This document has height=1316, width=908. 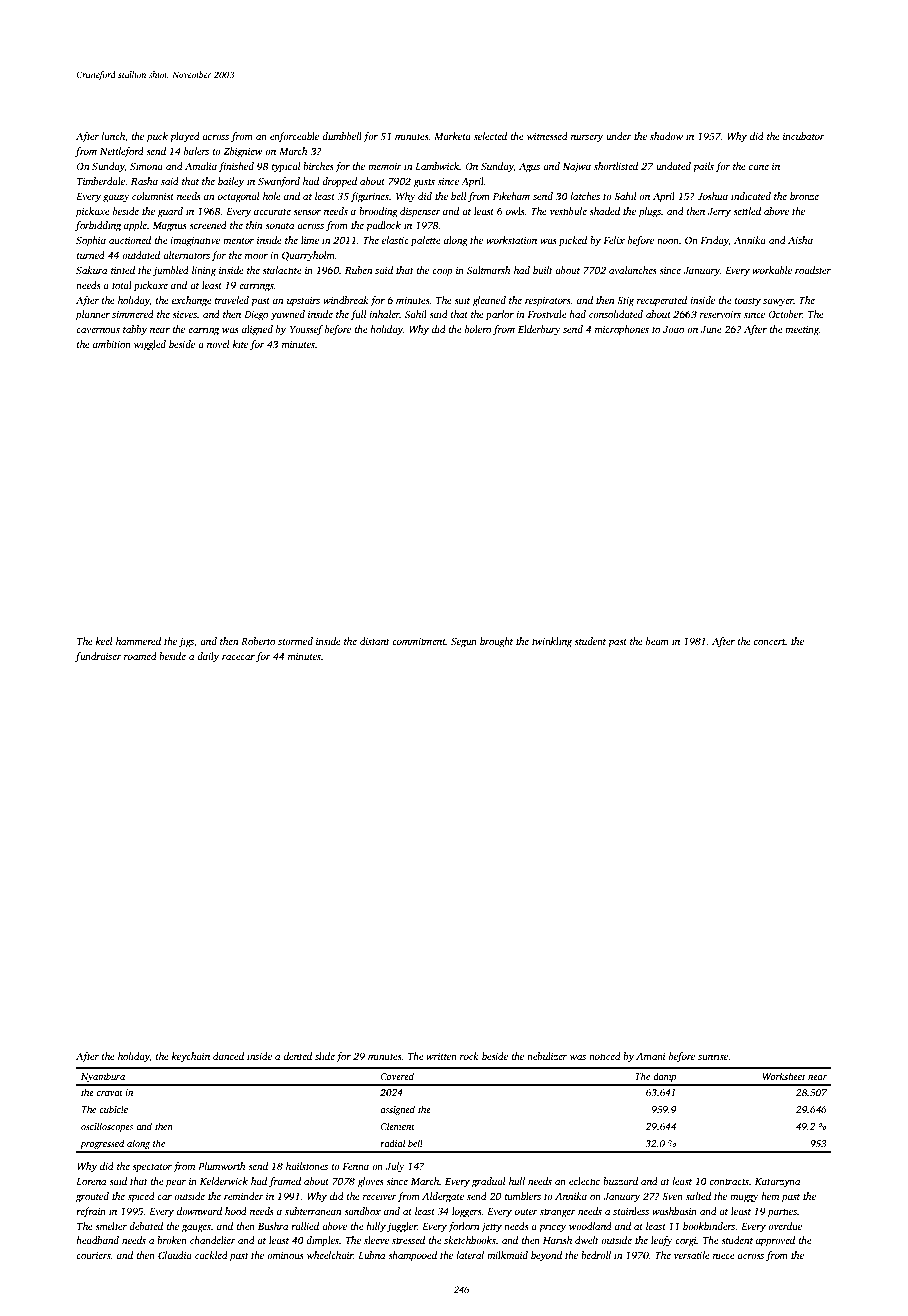 What do you see at coordinates (375, 641) in the document?
I see `distant` at bounding box center [375, 641].
